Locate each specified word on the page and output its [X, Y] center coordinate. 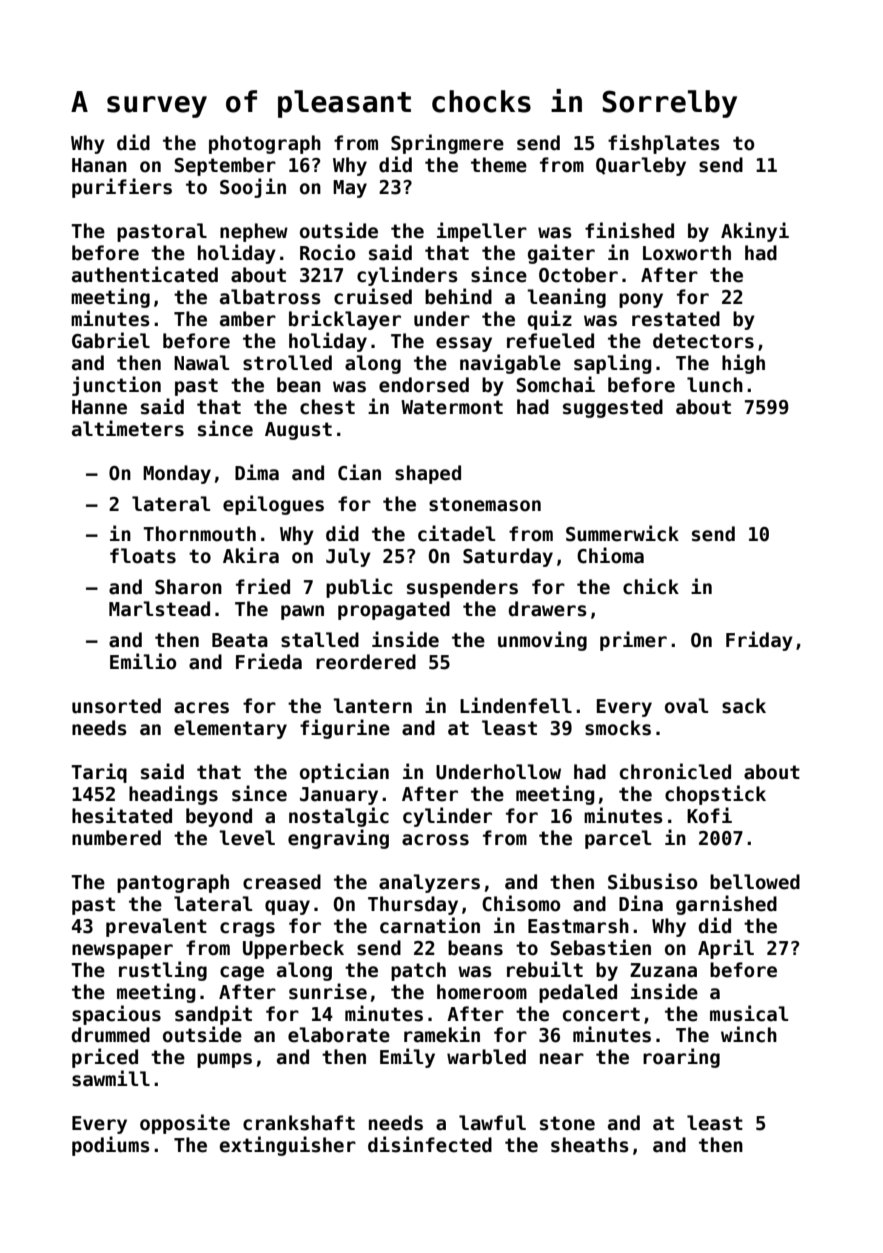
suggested [613, 408]
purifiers [122, 188]
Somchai [556, 384]
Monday [177, 474]
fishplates [664, 144]
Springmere [447, 144]
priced [105, 1058]
